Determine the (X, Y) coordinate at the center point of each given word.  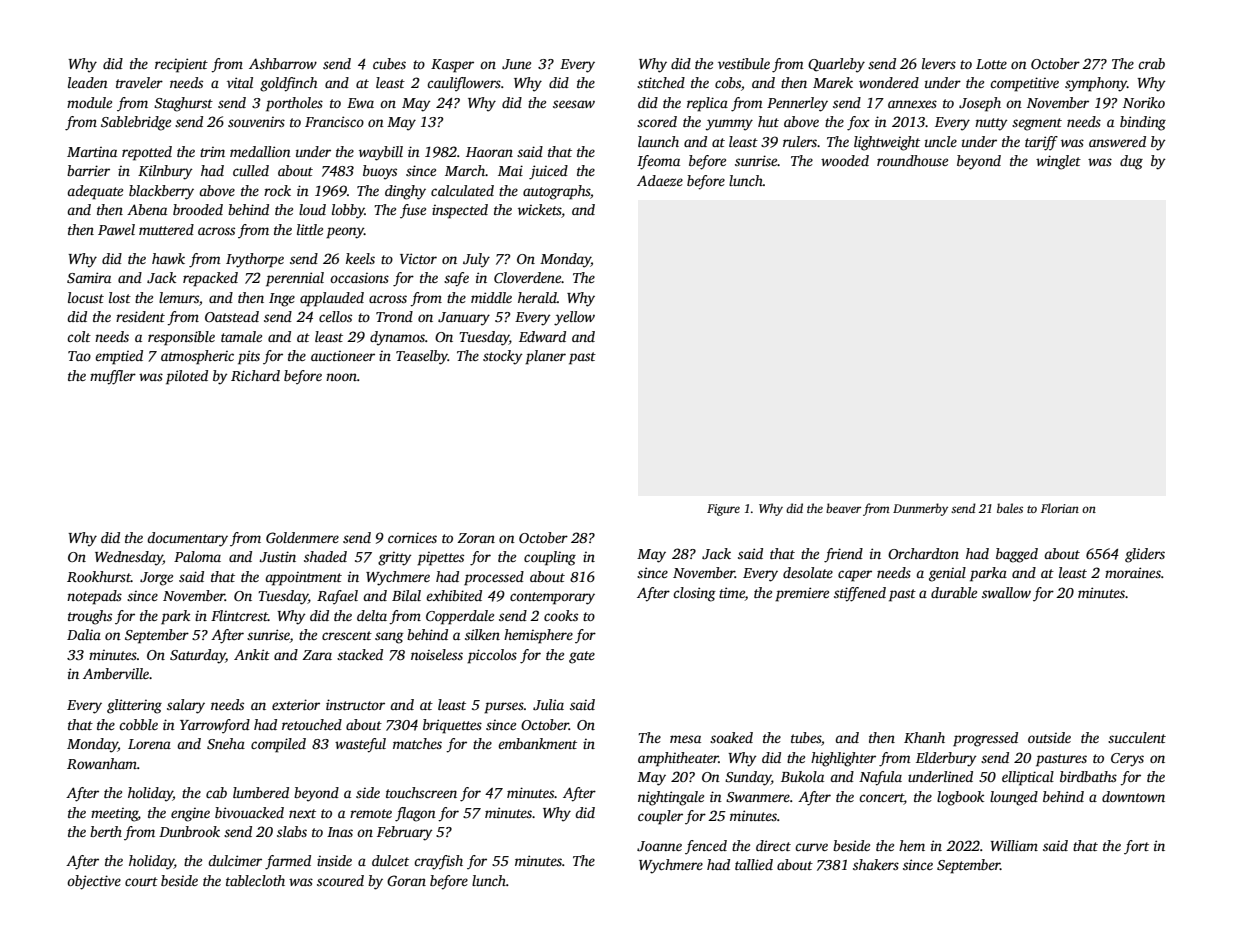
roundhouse (912, 160)
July (476, 260)
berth (106, 831)
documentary (187, 539)
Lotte (991, 64)
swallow (1006, 592)
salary (186, 706)
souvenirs (256, 122)
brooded (198, 209)
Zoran (476, 538)
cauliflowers (464, 84)
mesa (685, 739)
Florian (1060, 508)
